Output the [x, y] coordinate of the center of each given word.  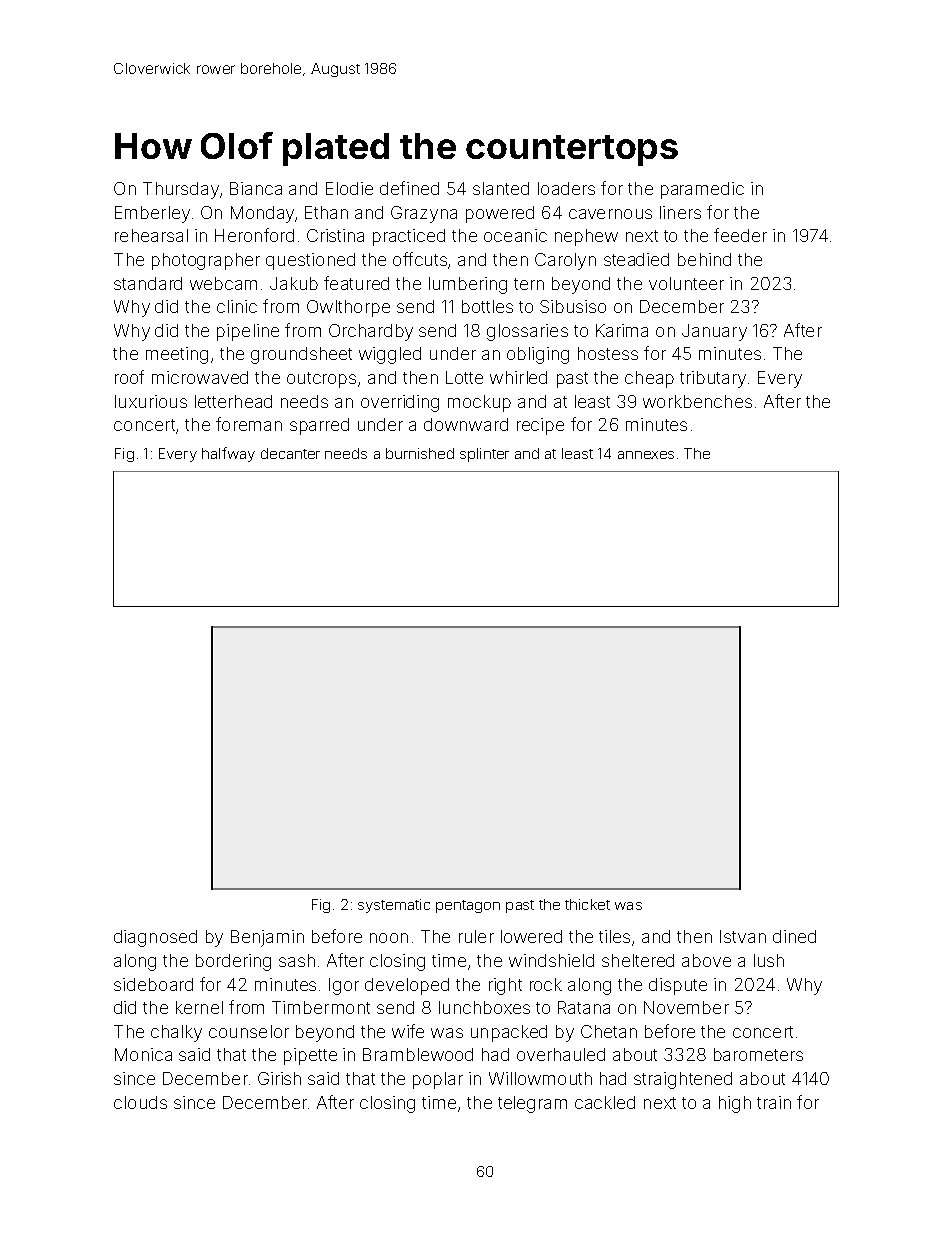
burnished [420, 453]
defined [409, 188]
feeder [740, 235]
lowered [531, 936]
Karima [622, 330]
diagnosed [155, 938]
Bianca [256, 188]
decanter [290, 453]
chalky [176, 1033]
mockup [479, 403]
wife [408, 1031]
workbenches [697, 401]
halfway [228, 454]
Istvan [743, 936]
